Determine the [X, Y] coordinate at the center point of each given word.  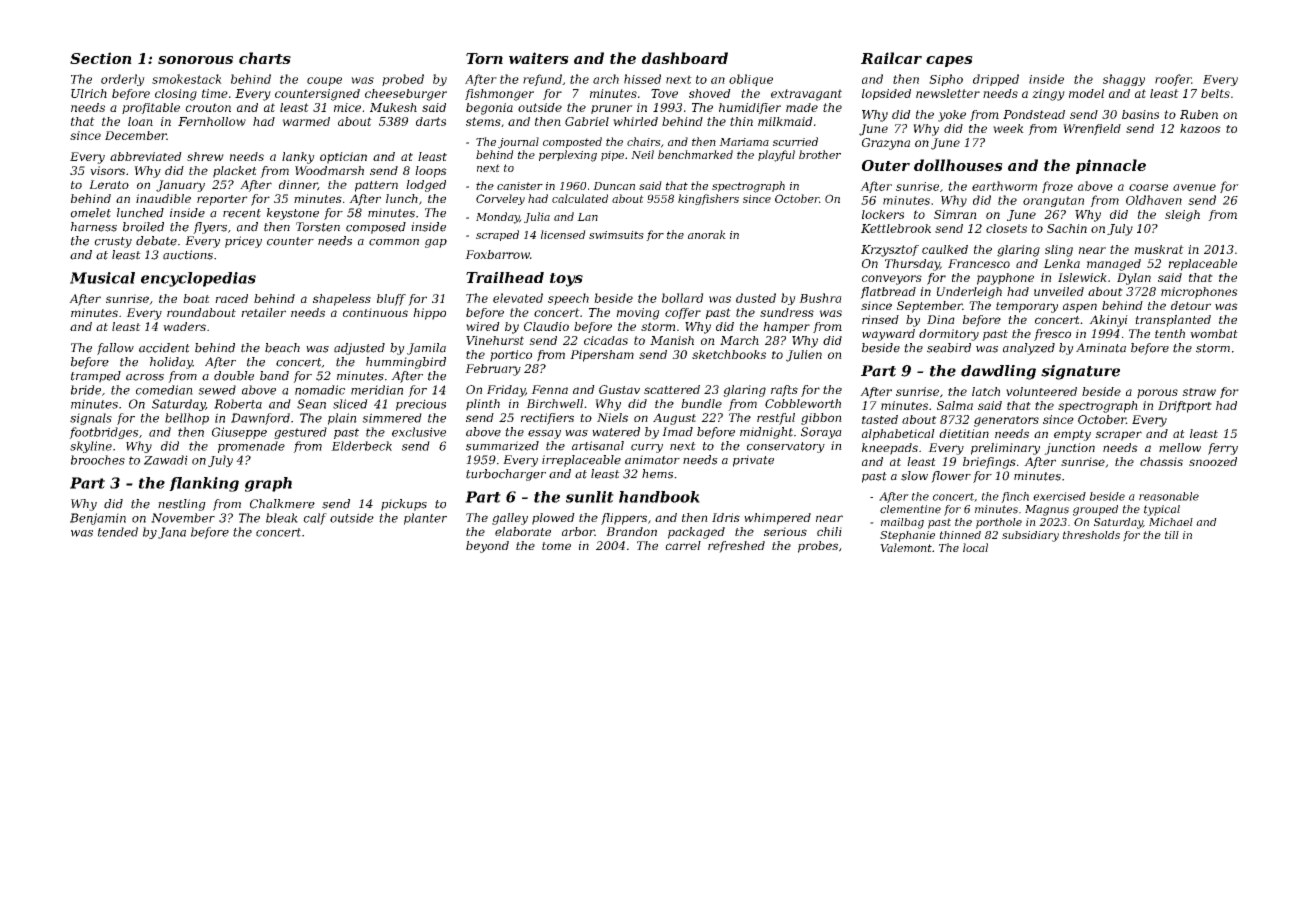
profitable [151, 108]
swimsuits [616, 235]
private [753, 461]
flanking [204, 484]
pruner [612, 109]
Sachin [1067, 228]
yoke [952, 116]
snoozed [1213, 462]
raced [231, 298]
